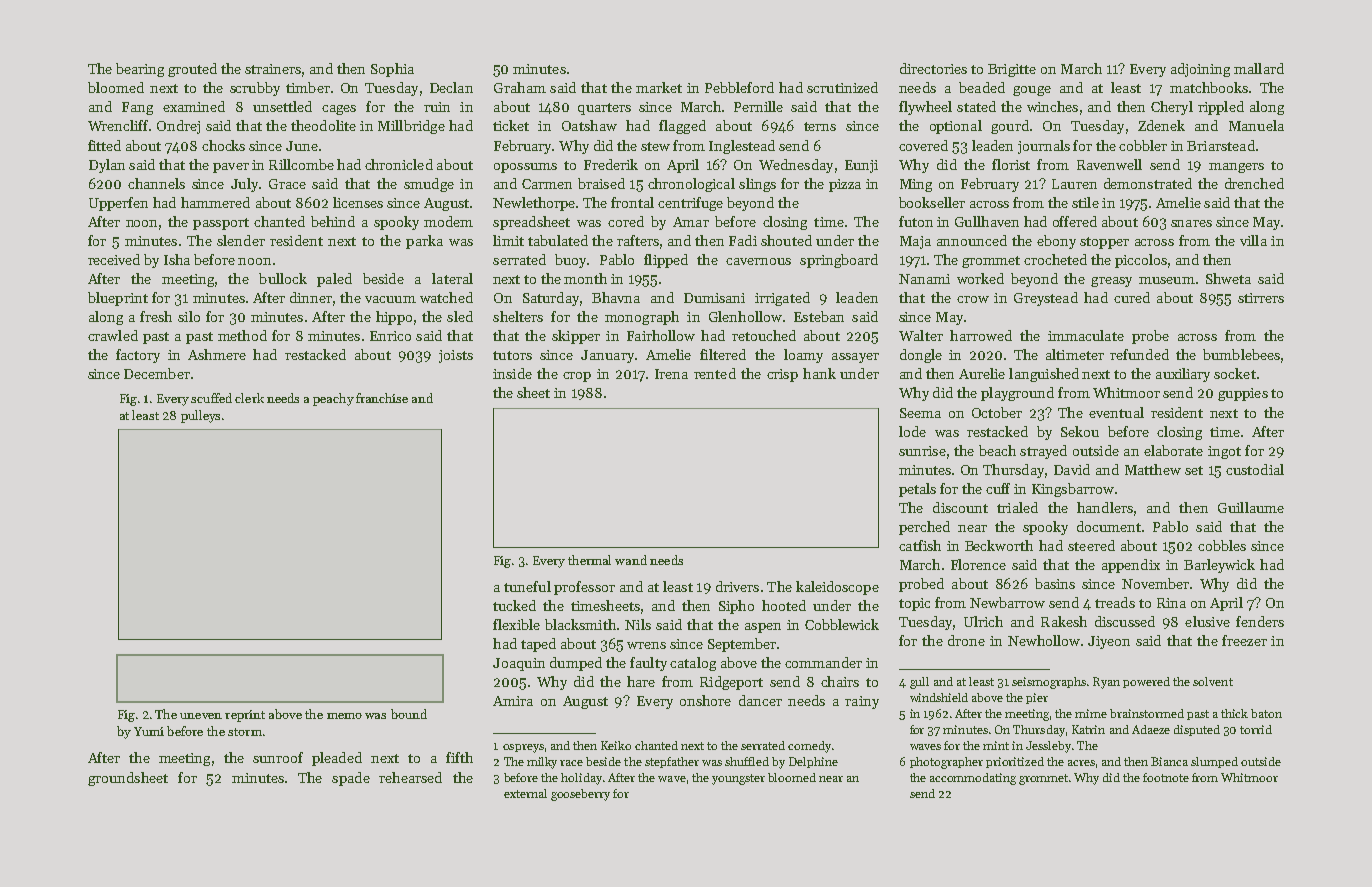  I want to click on spade, so click(351, 779).
